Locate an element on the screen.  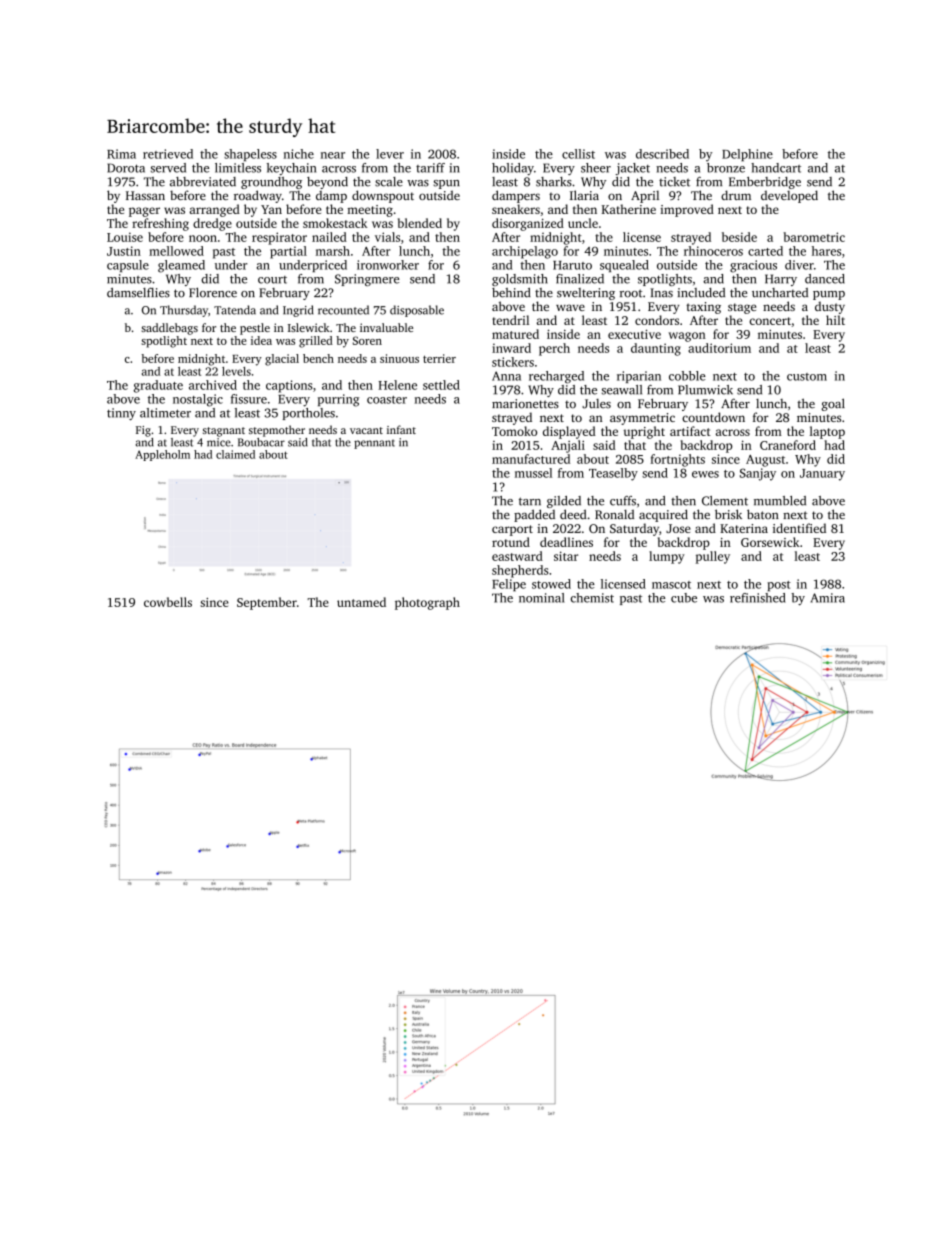
marsh is located at coordinates (333, 251).
